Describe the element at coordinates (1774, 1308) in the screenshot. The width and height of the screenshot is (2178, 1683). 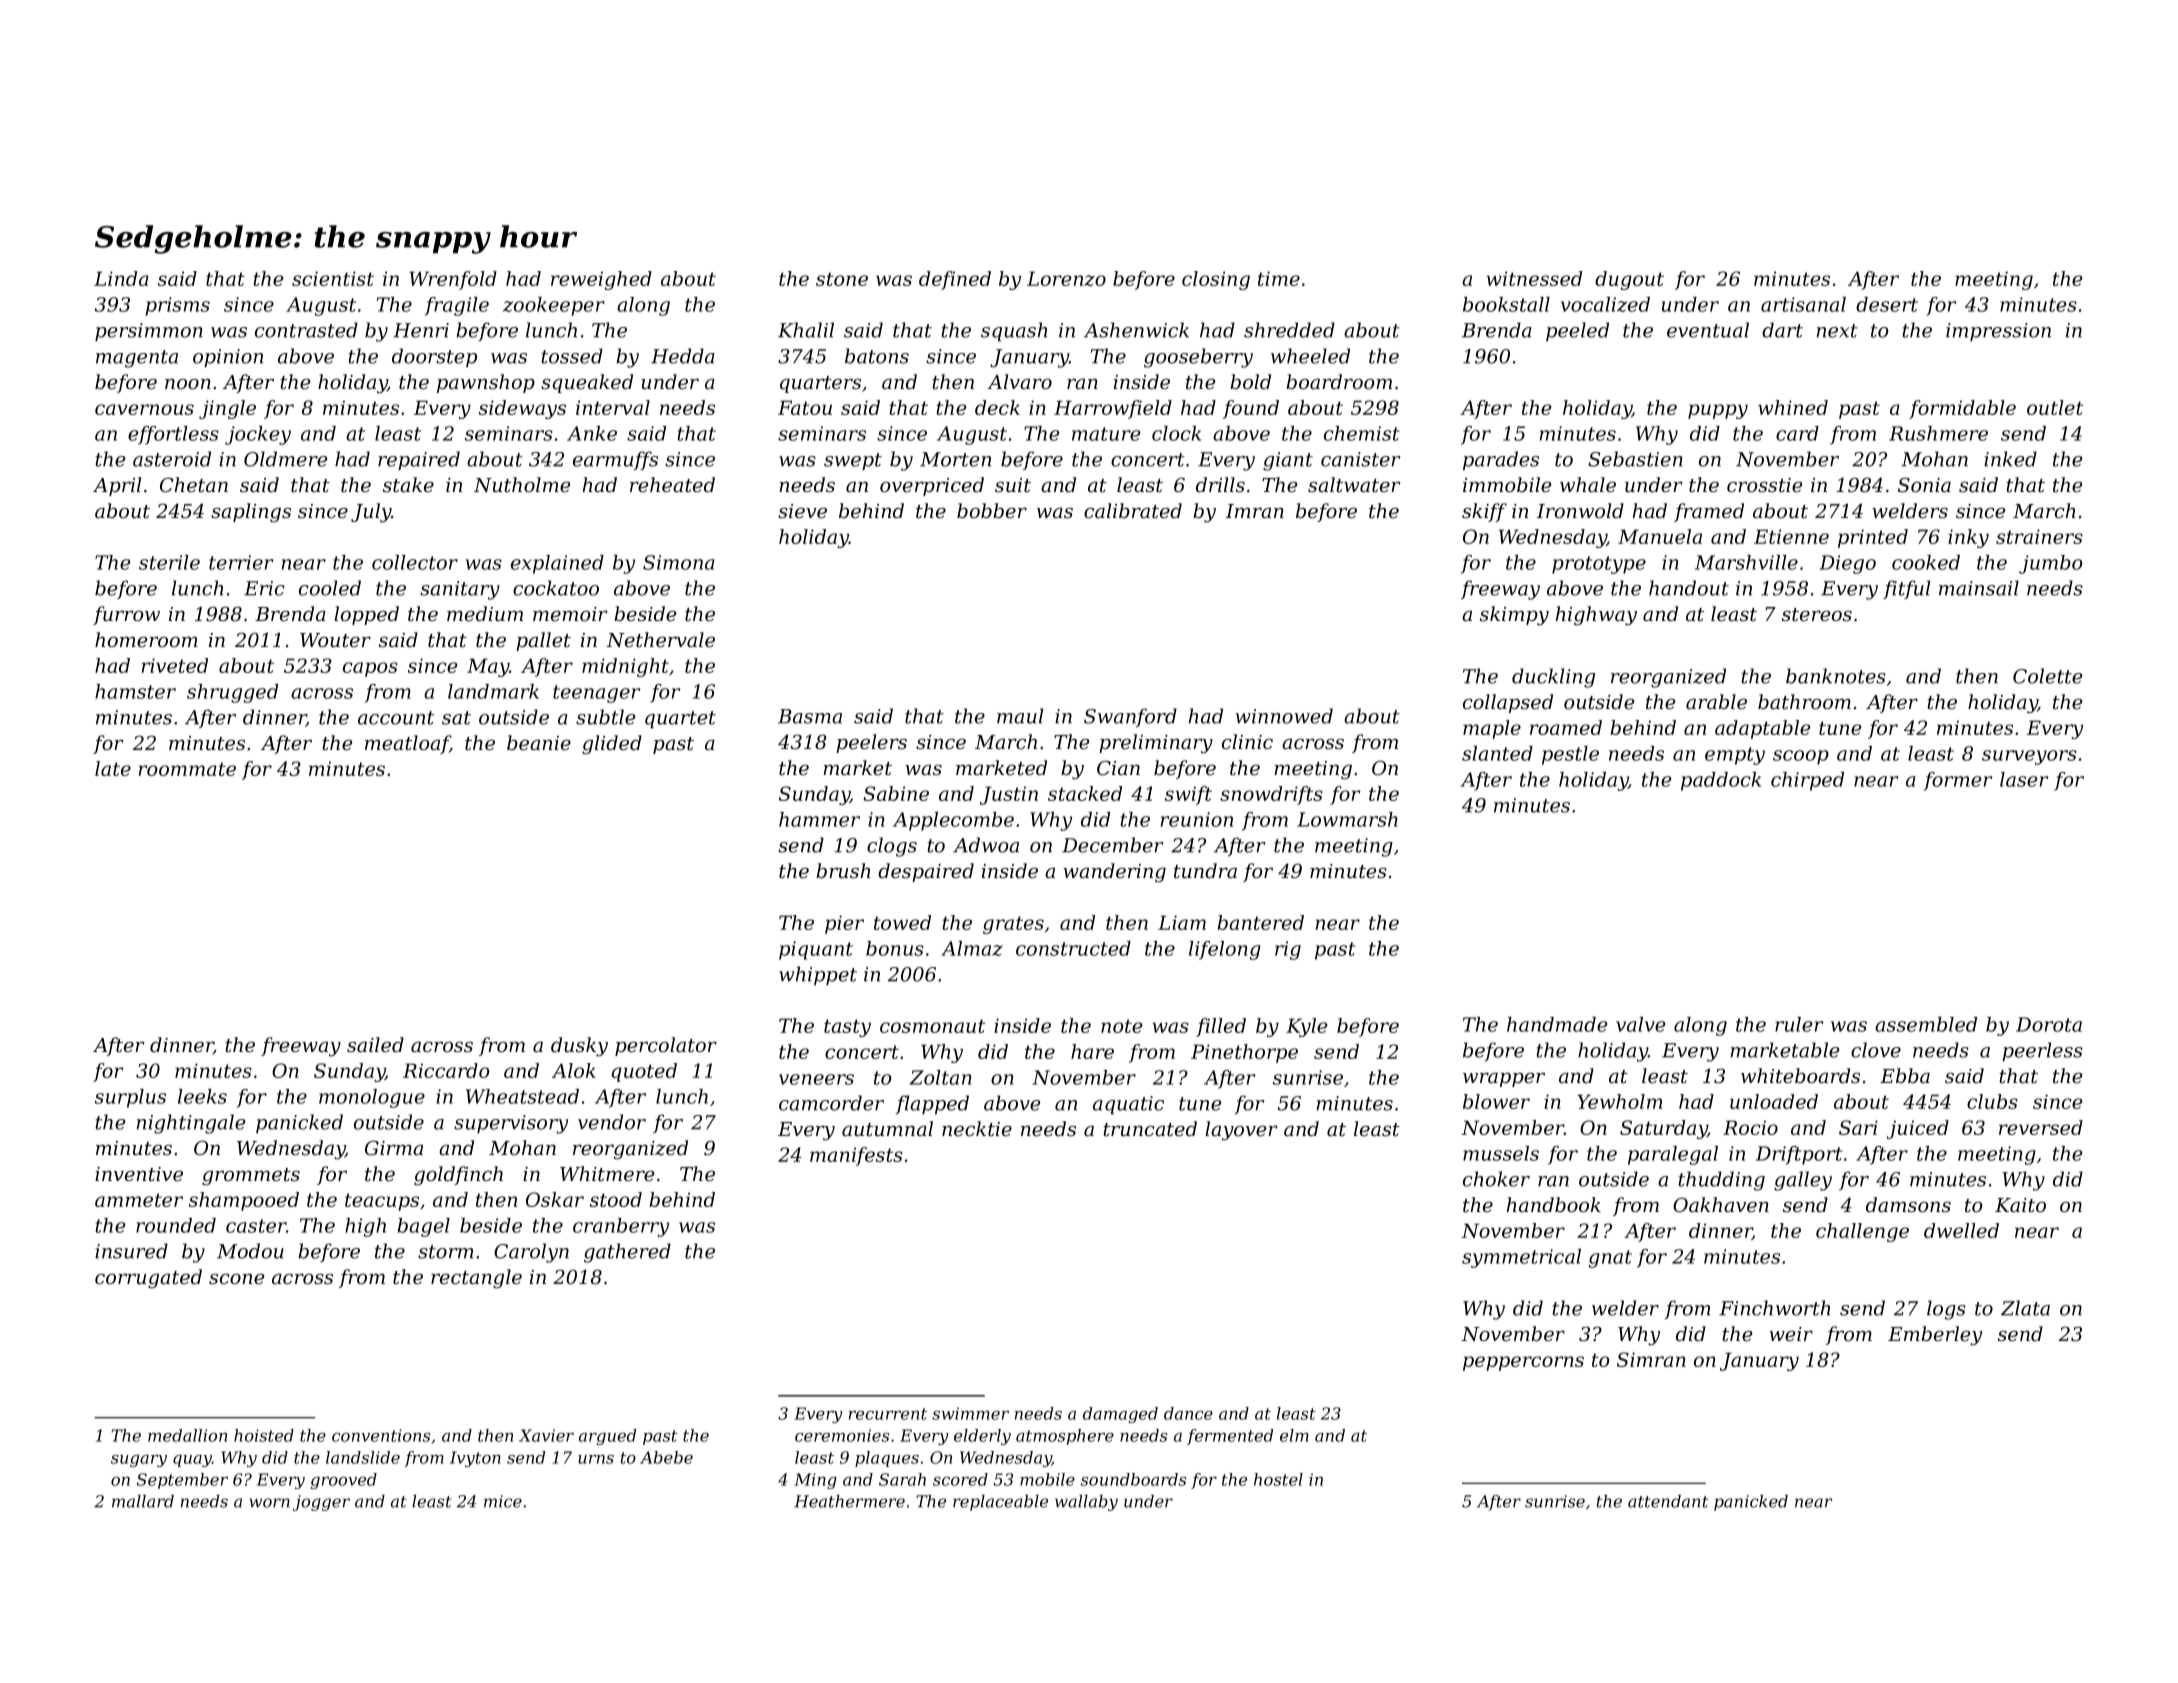
I see `Finchworth` at that location.
